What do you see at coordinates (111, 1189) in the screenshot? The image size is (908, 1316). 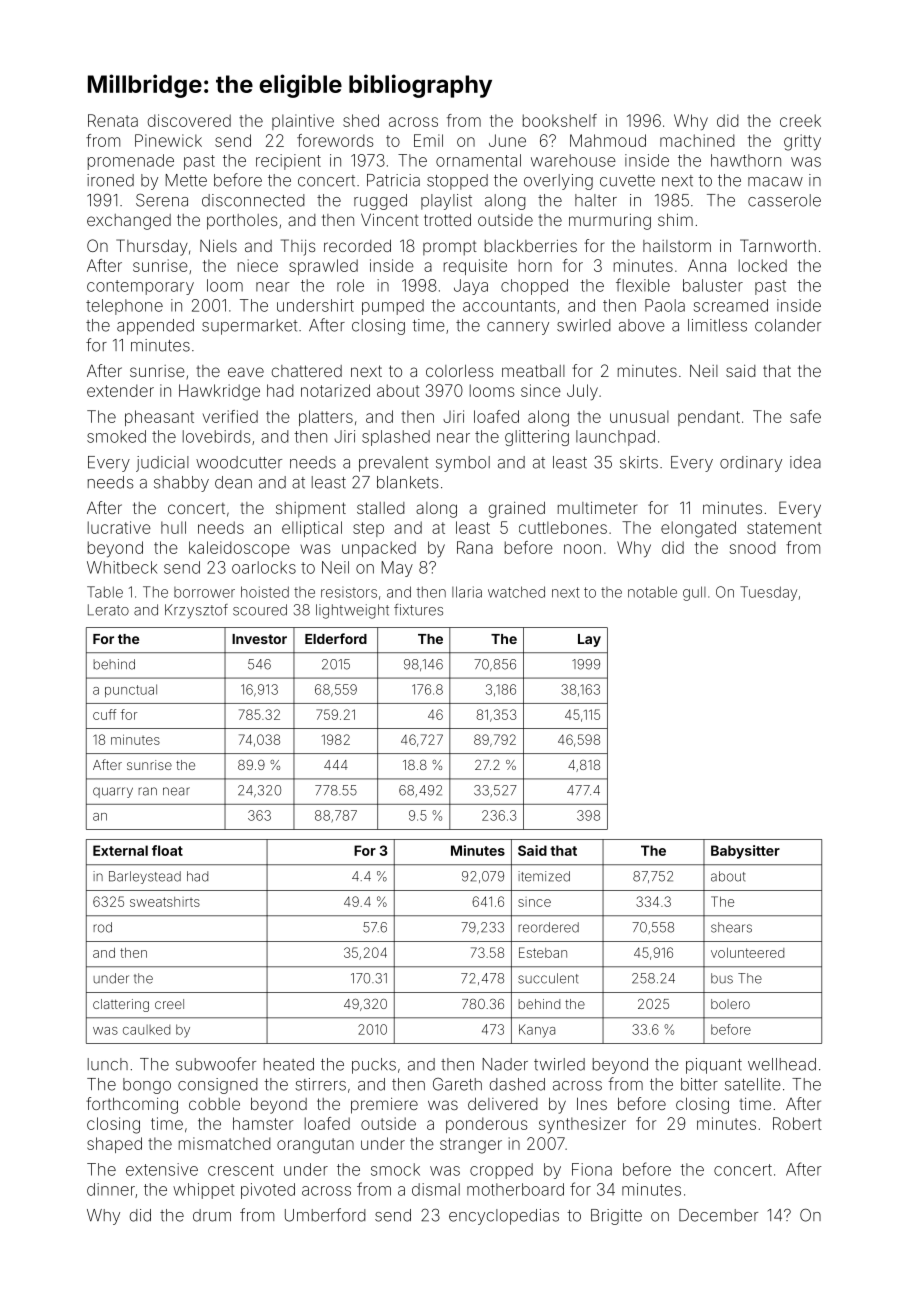 I see `dinner` at bounding box center [111, 1189].
